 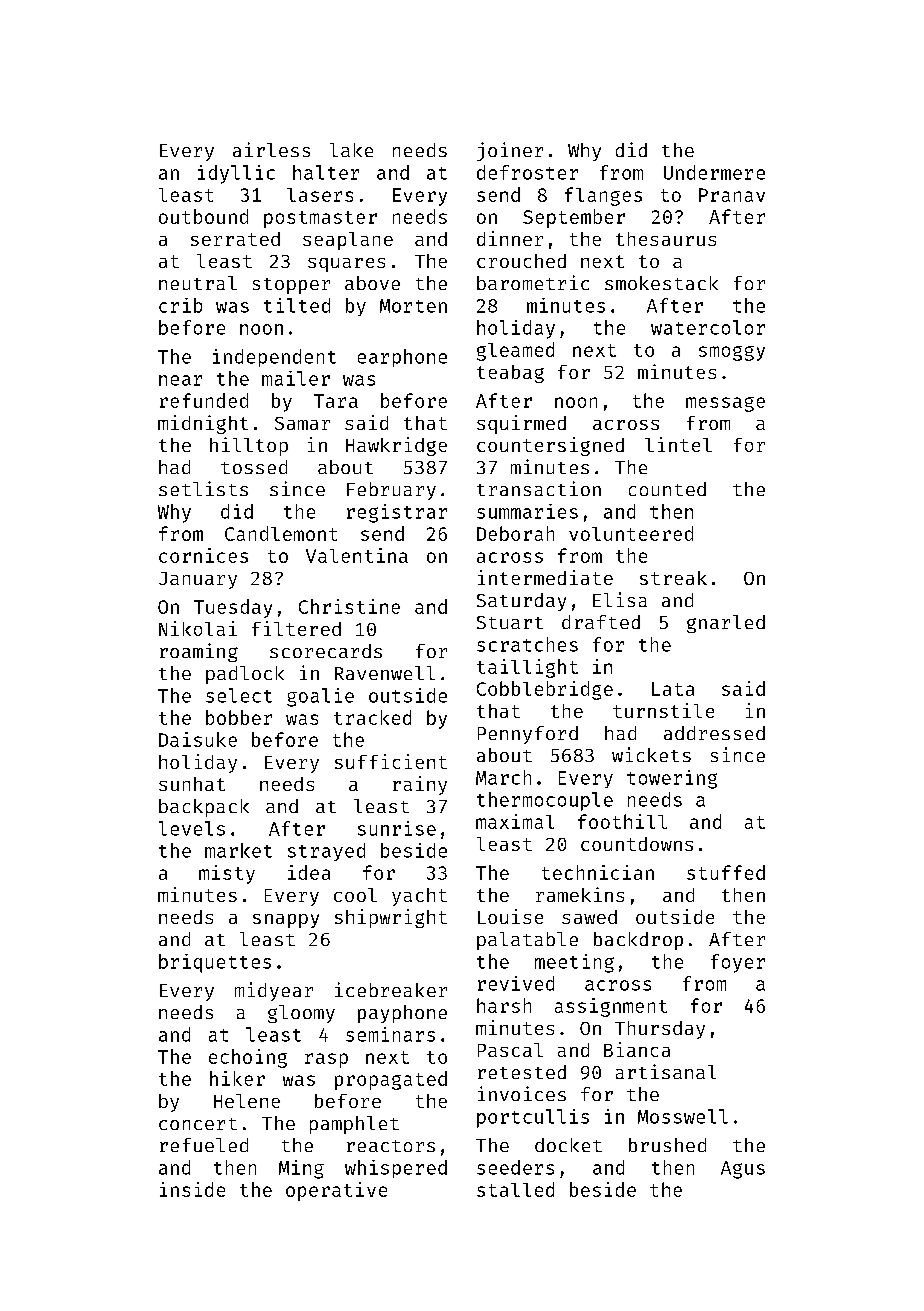 I want to click on setlists, so click(x=203, y=488).
